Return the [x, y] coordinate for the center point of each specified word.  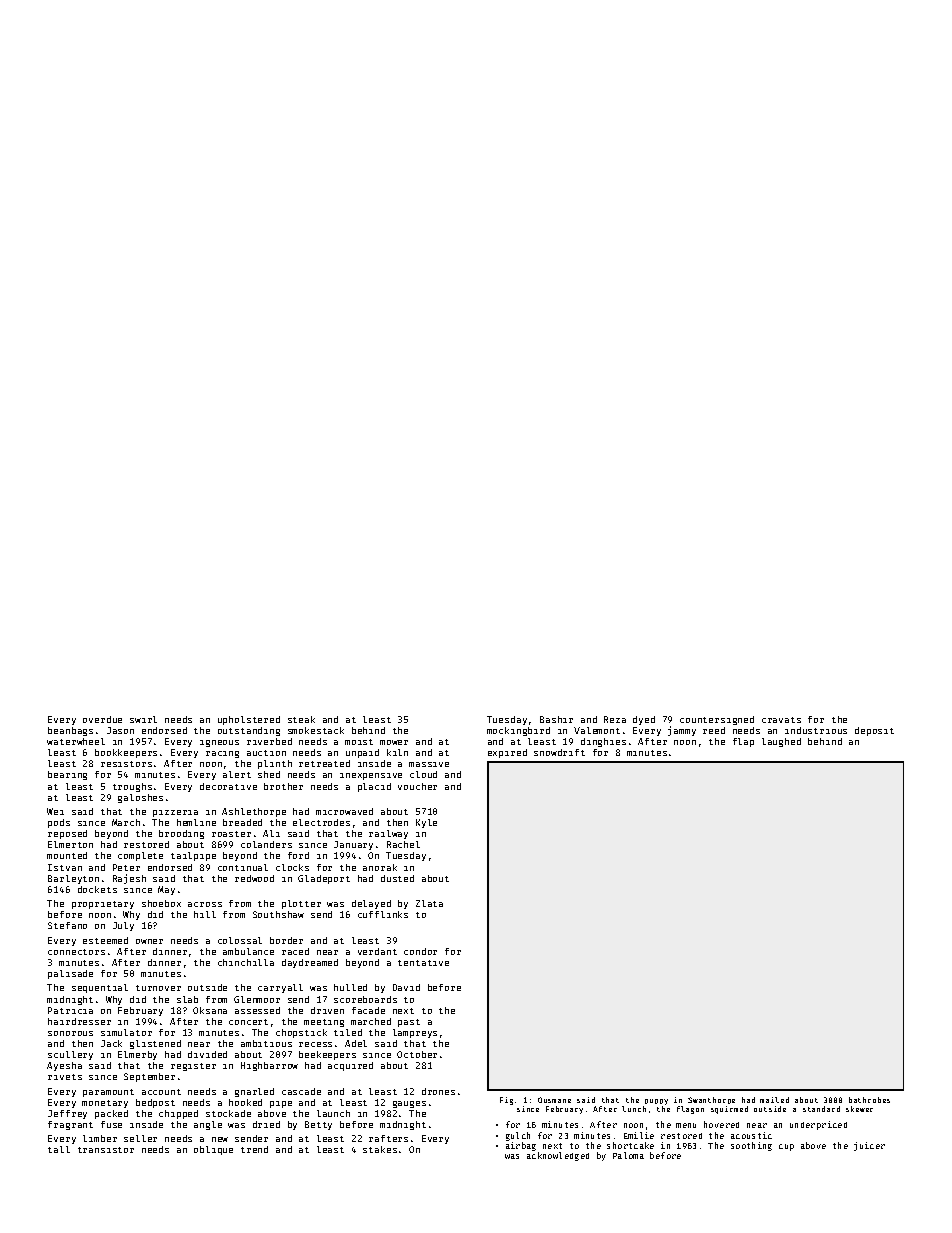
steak [301, 719]
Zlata [429, 903]
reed [714, 730]
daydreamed [310, 963]
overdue [102, 719]
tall [59, 1149]
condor [420, 951]
